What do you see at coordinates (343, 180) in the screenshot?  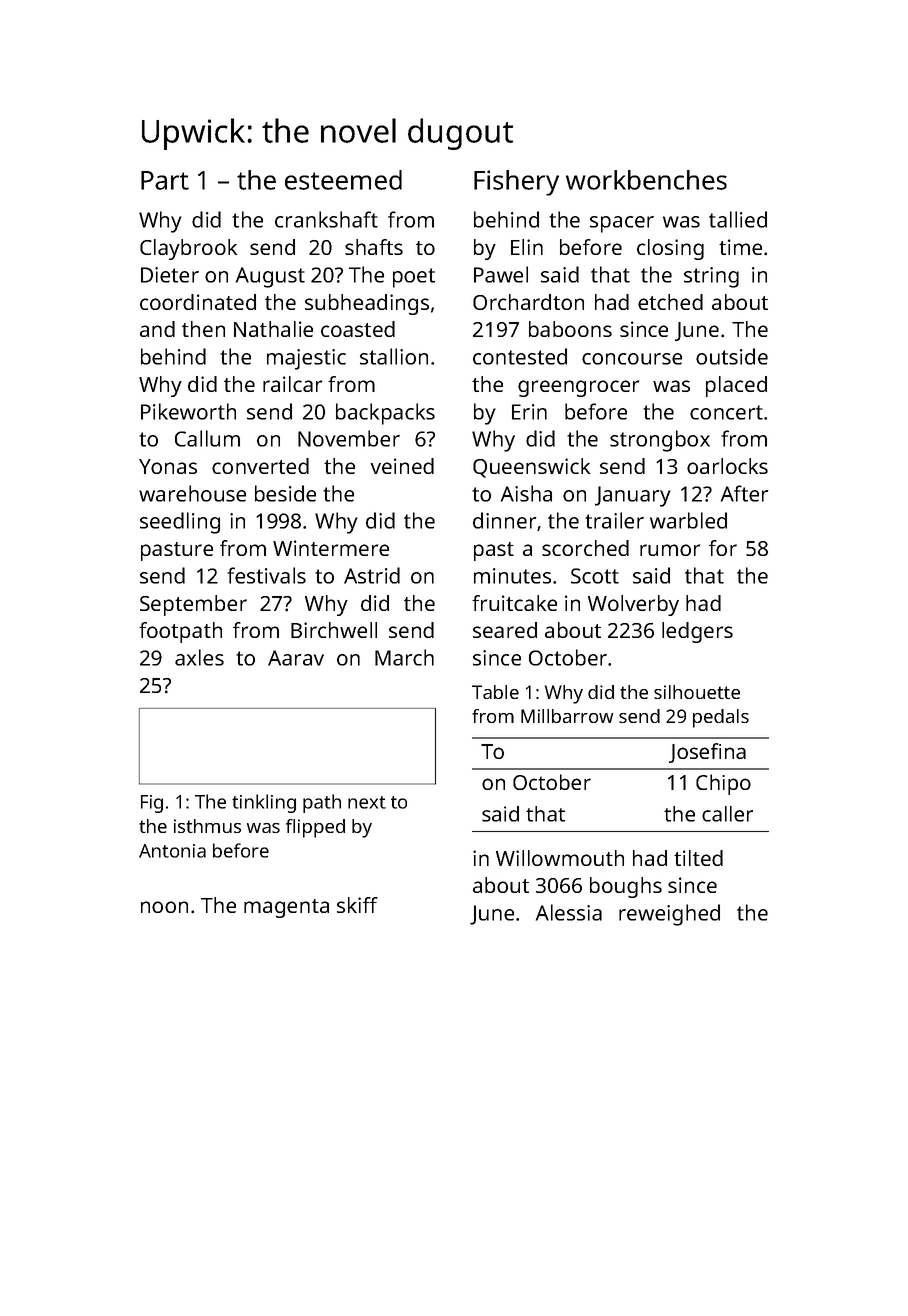 I see `esteemed` at bounding box center [343, 180].
